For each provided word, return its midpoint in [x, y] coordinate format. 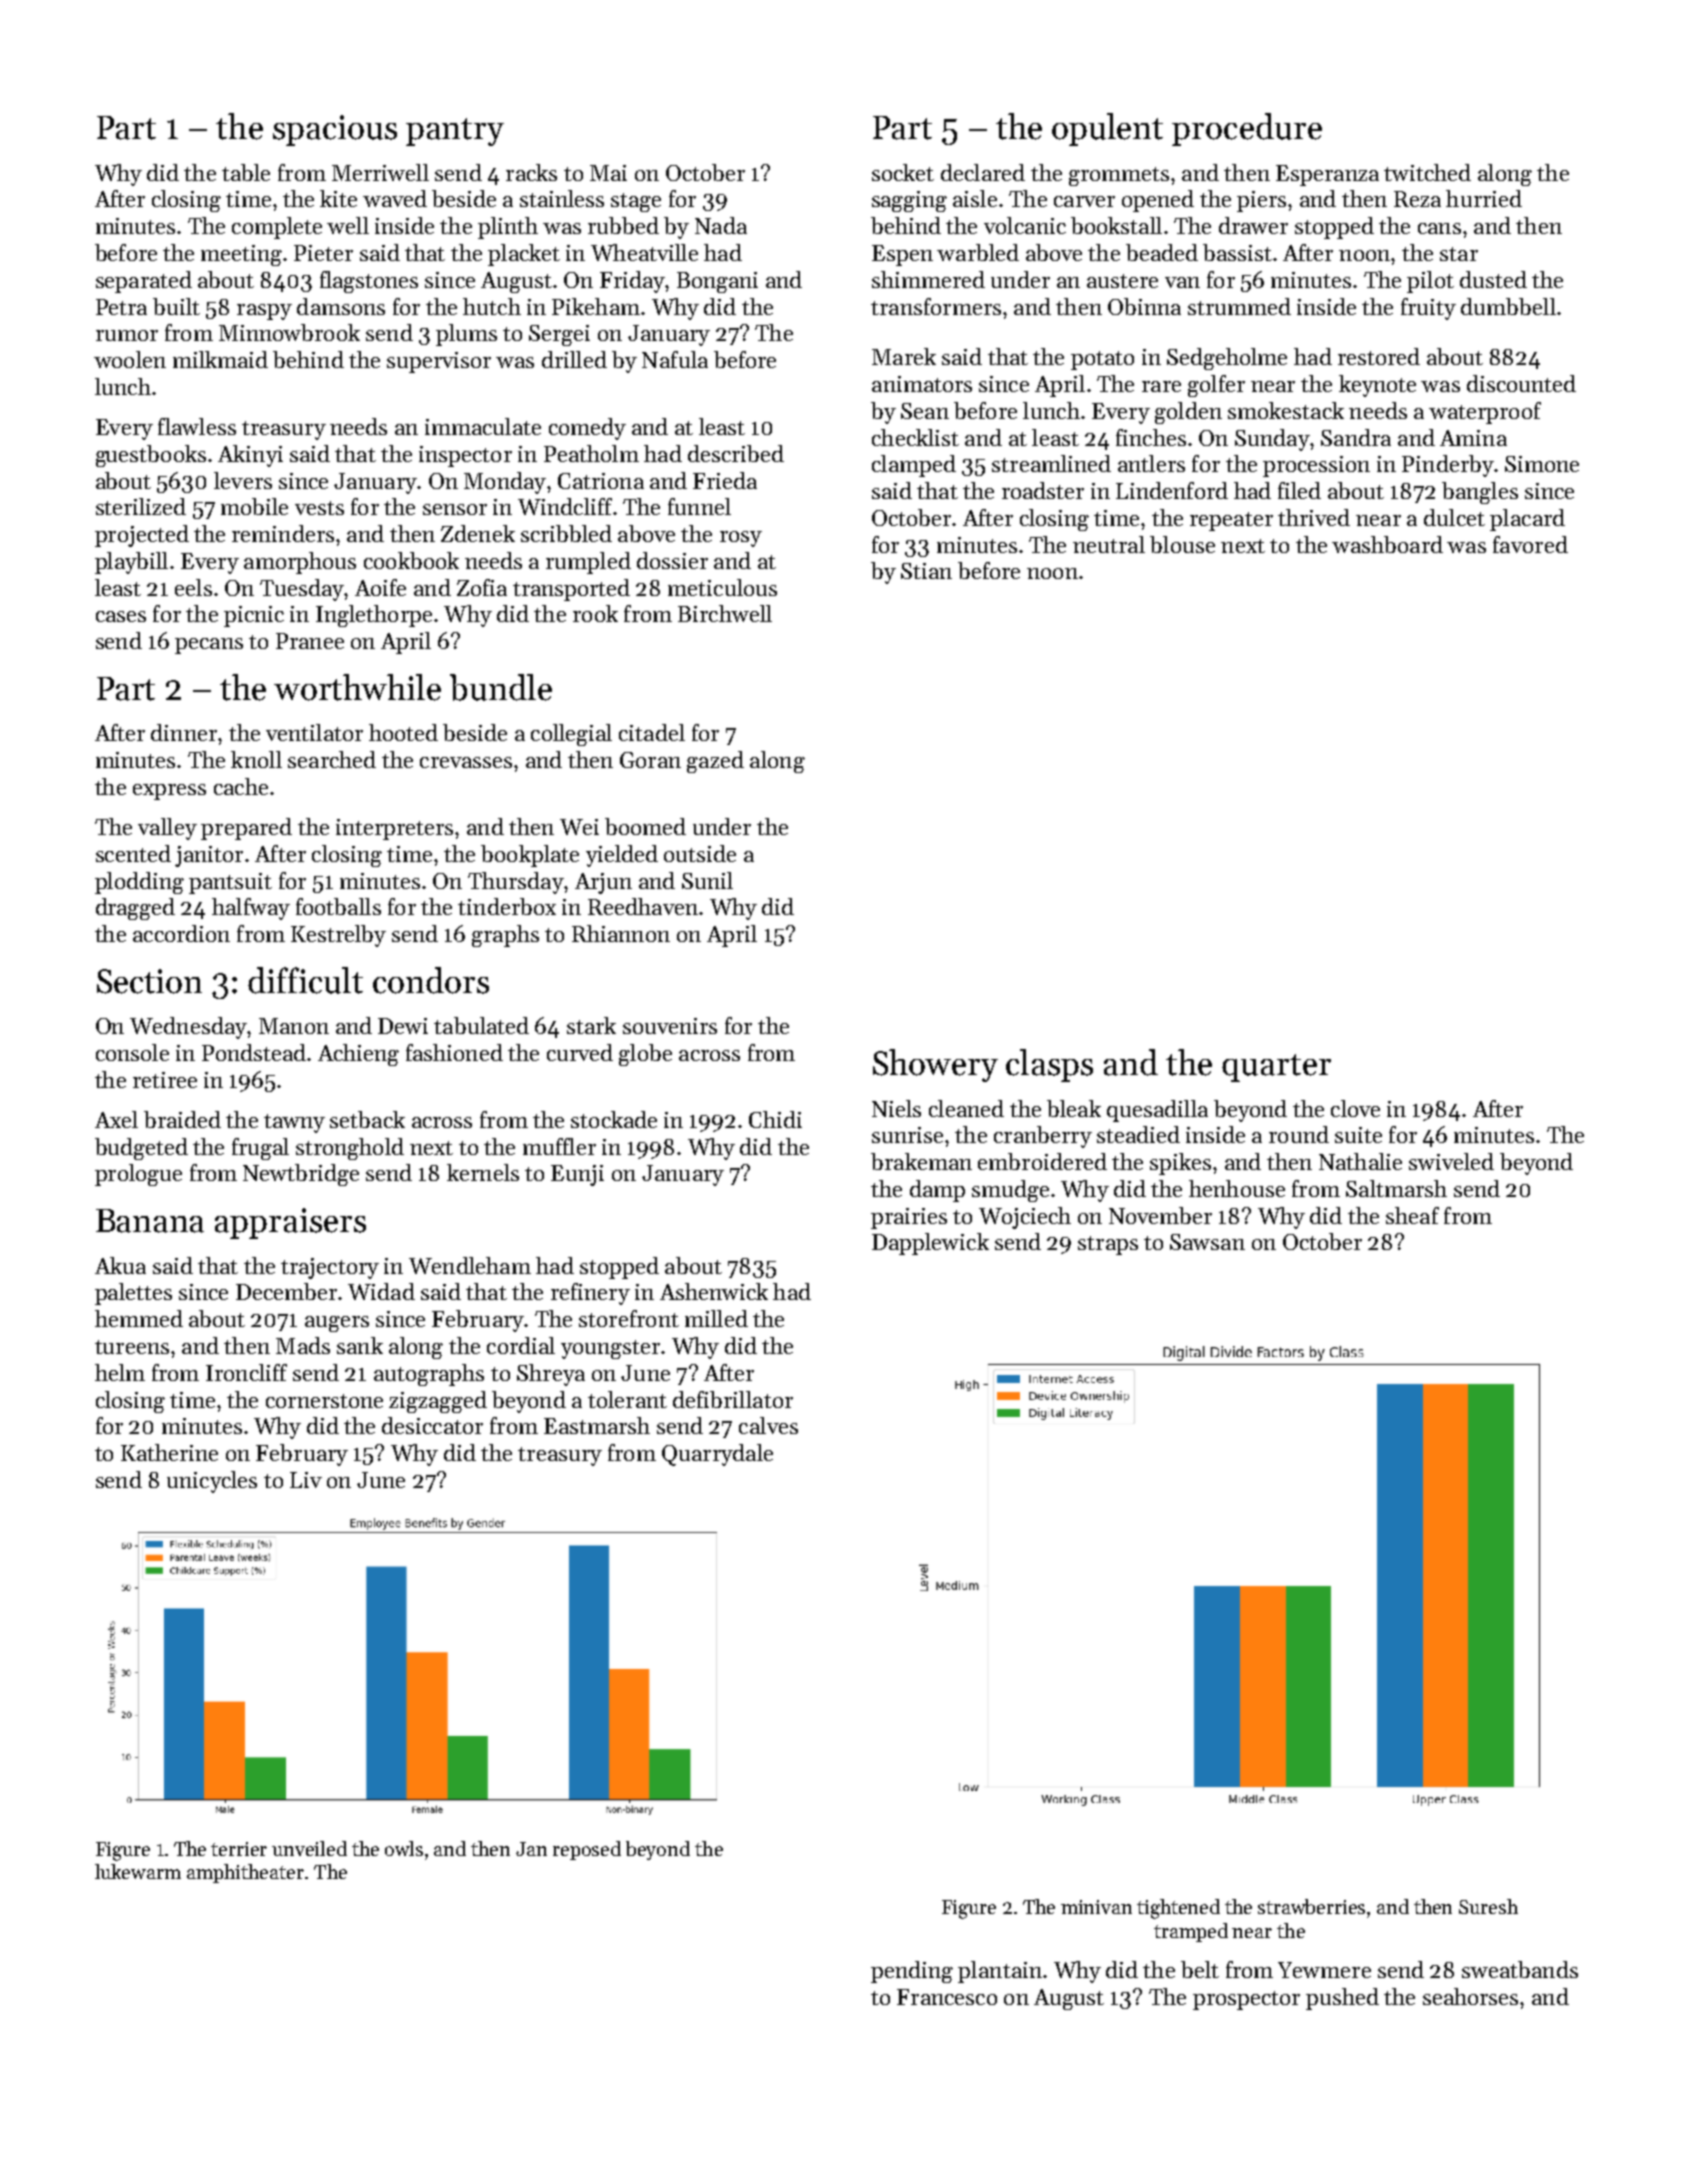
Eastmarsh [597, 1425]
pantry [455, 132]
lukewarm [138, 1871]
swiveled [1451, 1161]
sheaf [1412, 1215]
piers [1261, 201]
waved [395, 198]
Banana [150, 1221]
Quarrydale [717, 1455]
